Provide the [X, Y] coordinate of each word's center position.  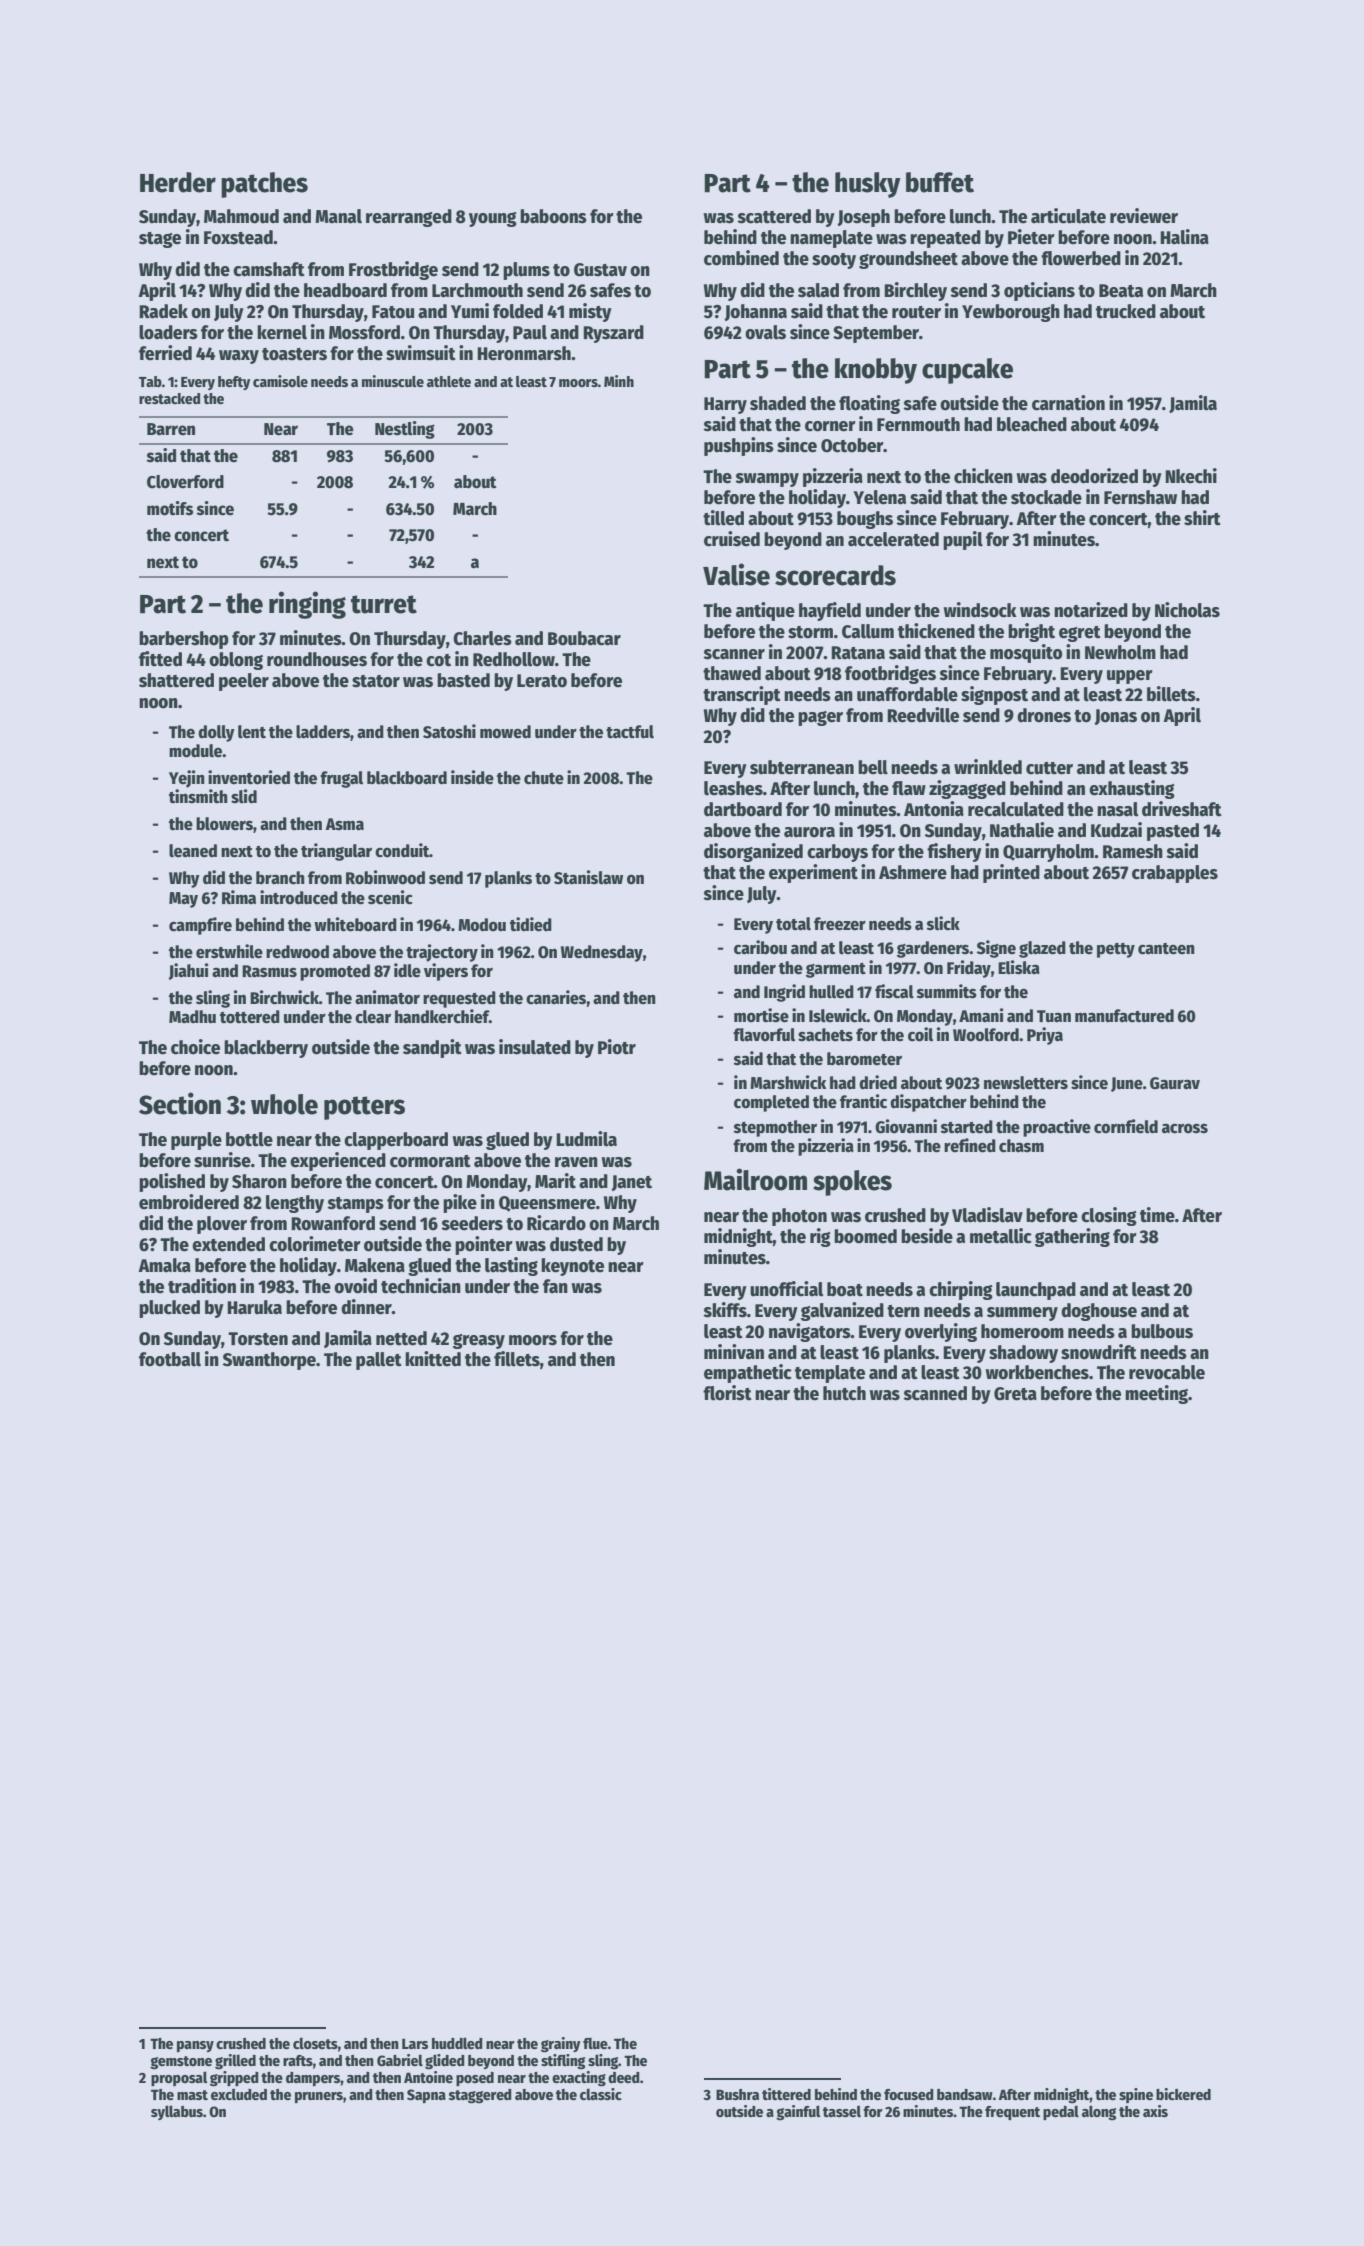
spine [1136, 2095]
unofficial [786, 1289]
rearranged [409, 218]
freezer [840, 924]
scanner [734, 654]
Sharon [259, 1181]
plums [526, 271]
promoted [335, 972]
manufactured [1124, 1016]
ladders [323, 732]
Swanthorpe [269, 1361]
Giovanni [906, 1126]
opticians [1039, 291]
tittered [786, 2094]
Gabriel [400, 2060]
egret [1080, 634]
